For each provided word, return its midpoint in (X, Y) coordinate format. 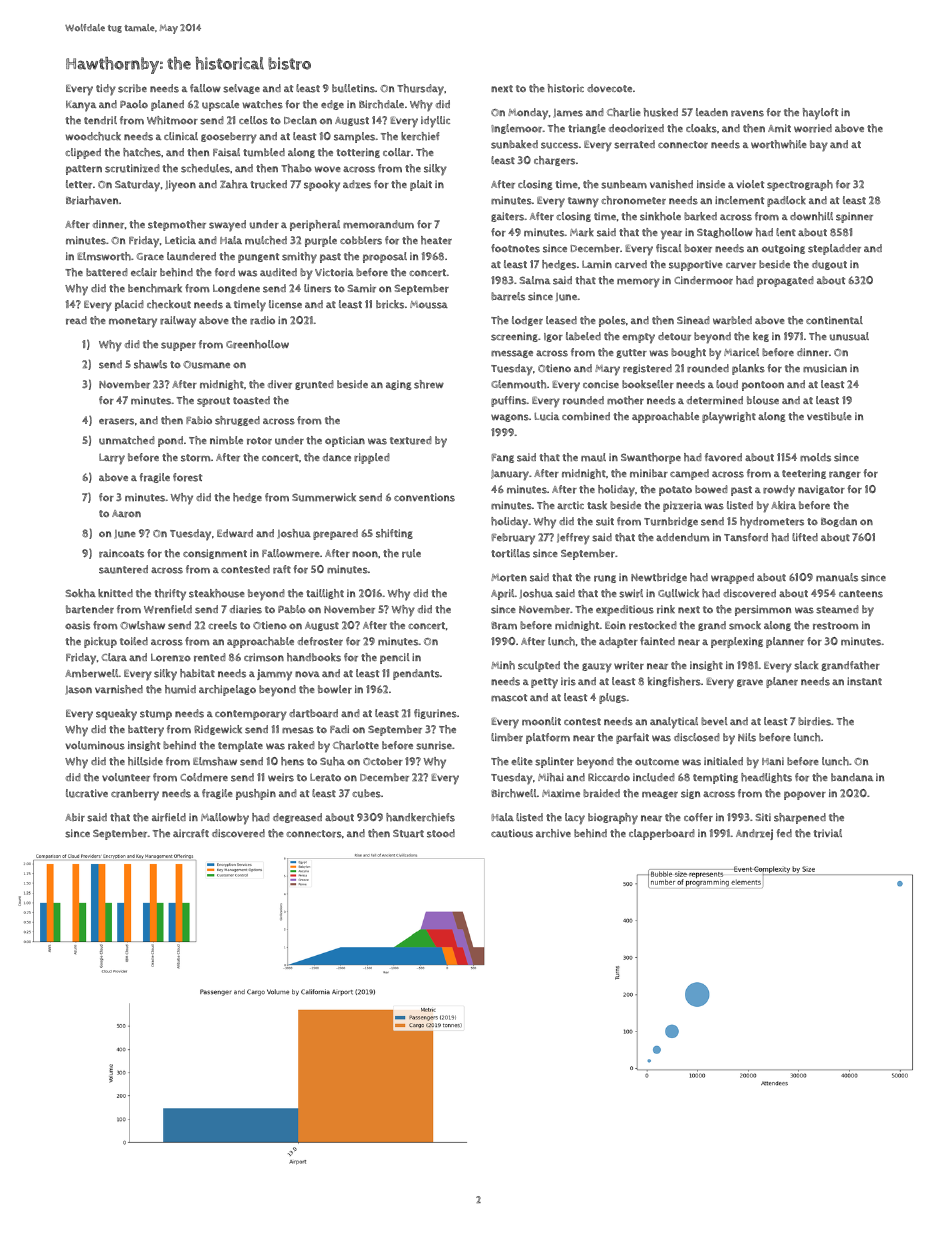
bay (819, 146)
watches (263, 104)
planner (785, 642)
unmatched (127, 440)
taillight (325, 594)
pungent (258, 258)
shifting (394, 534)
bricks (390, 304)
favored (723, 457)
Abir (75, 817)
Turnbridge (671, 522)
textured (411, 440)
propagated (785, 281)
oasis (77, 625)
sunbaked (514, 144)
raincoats (121, 553)
